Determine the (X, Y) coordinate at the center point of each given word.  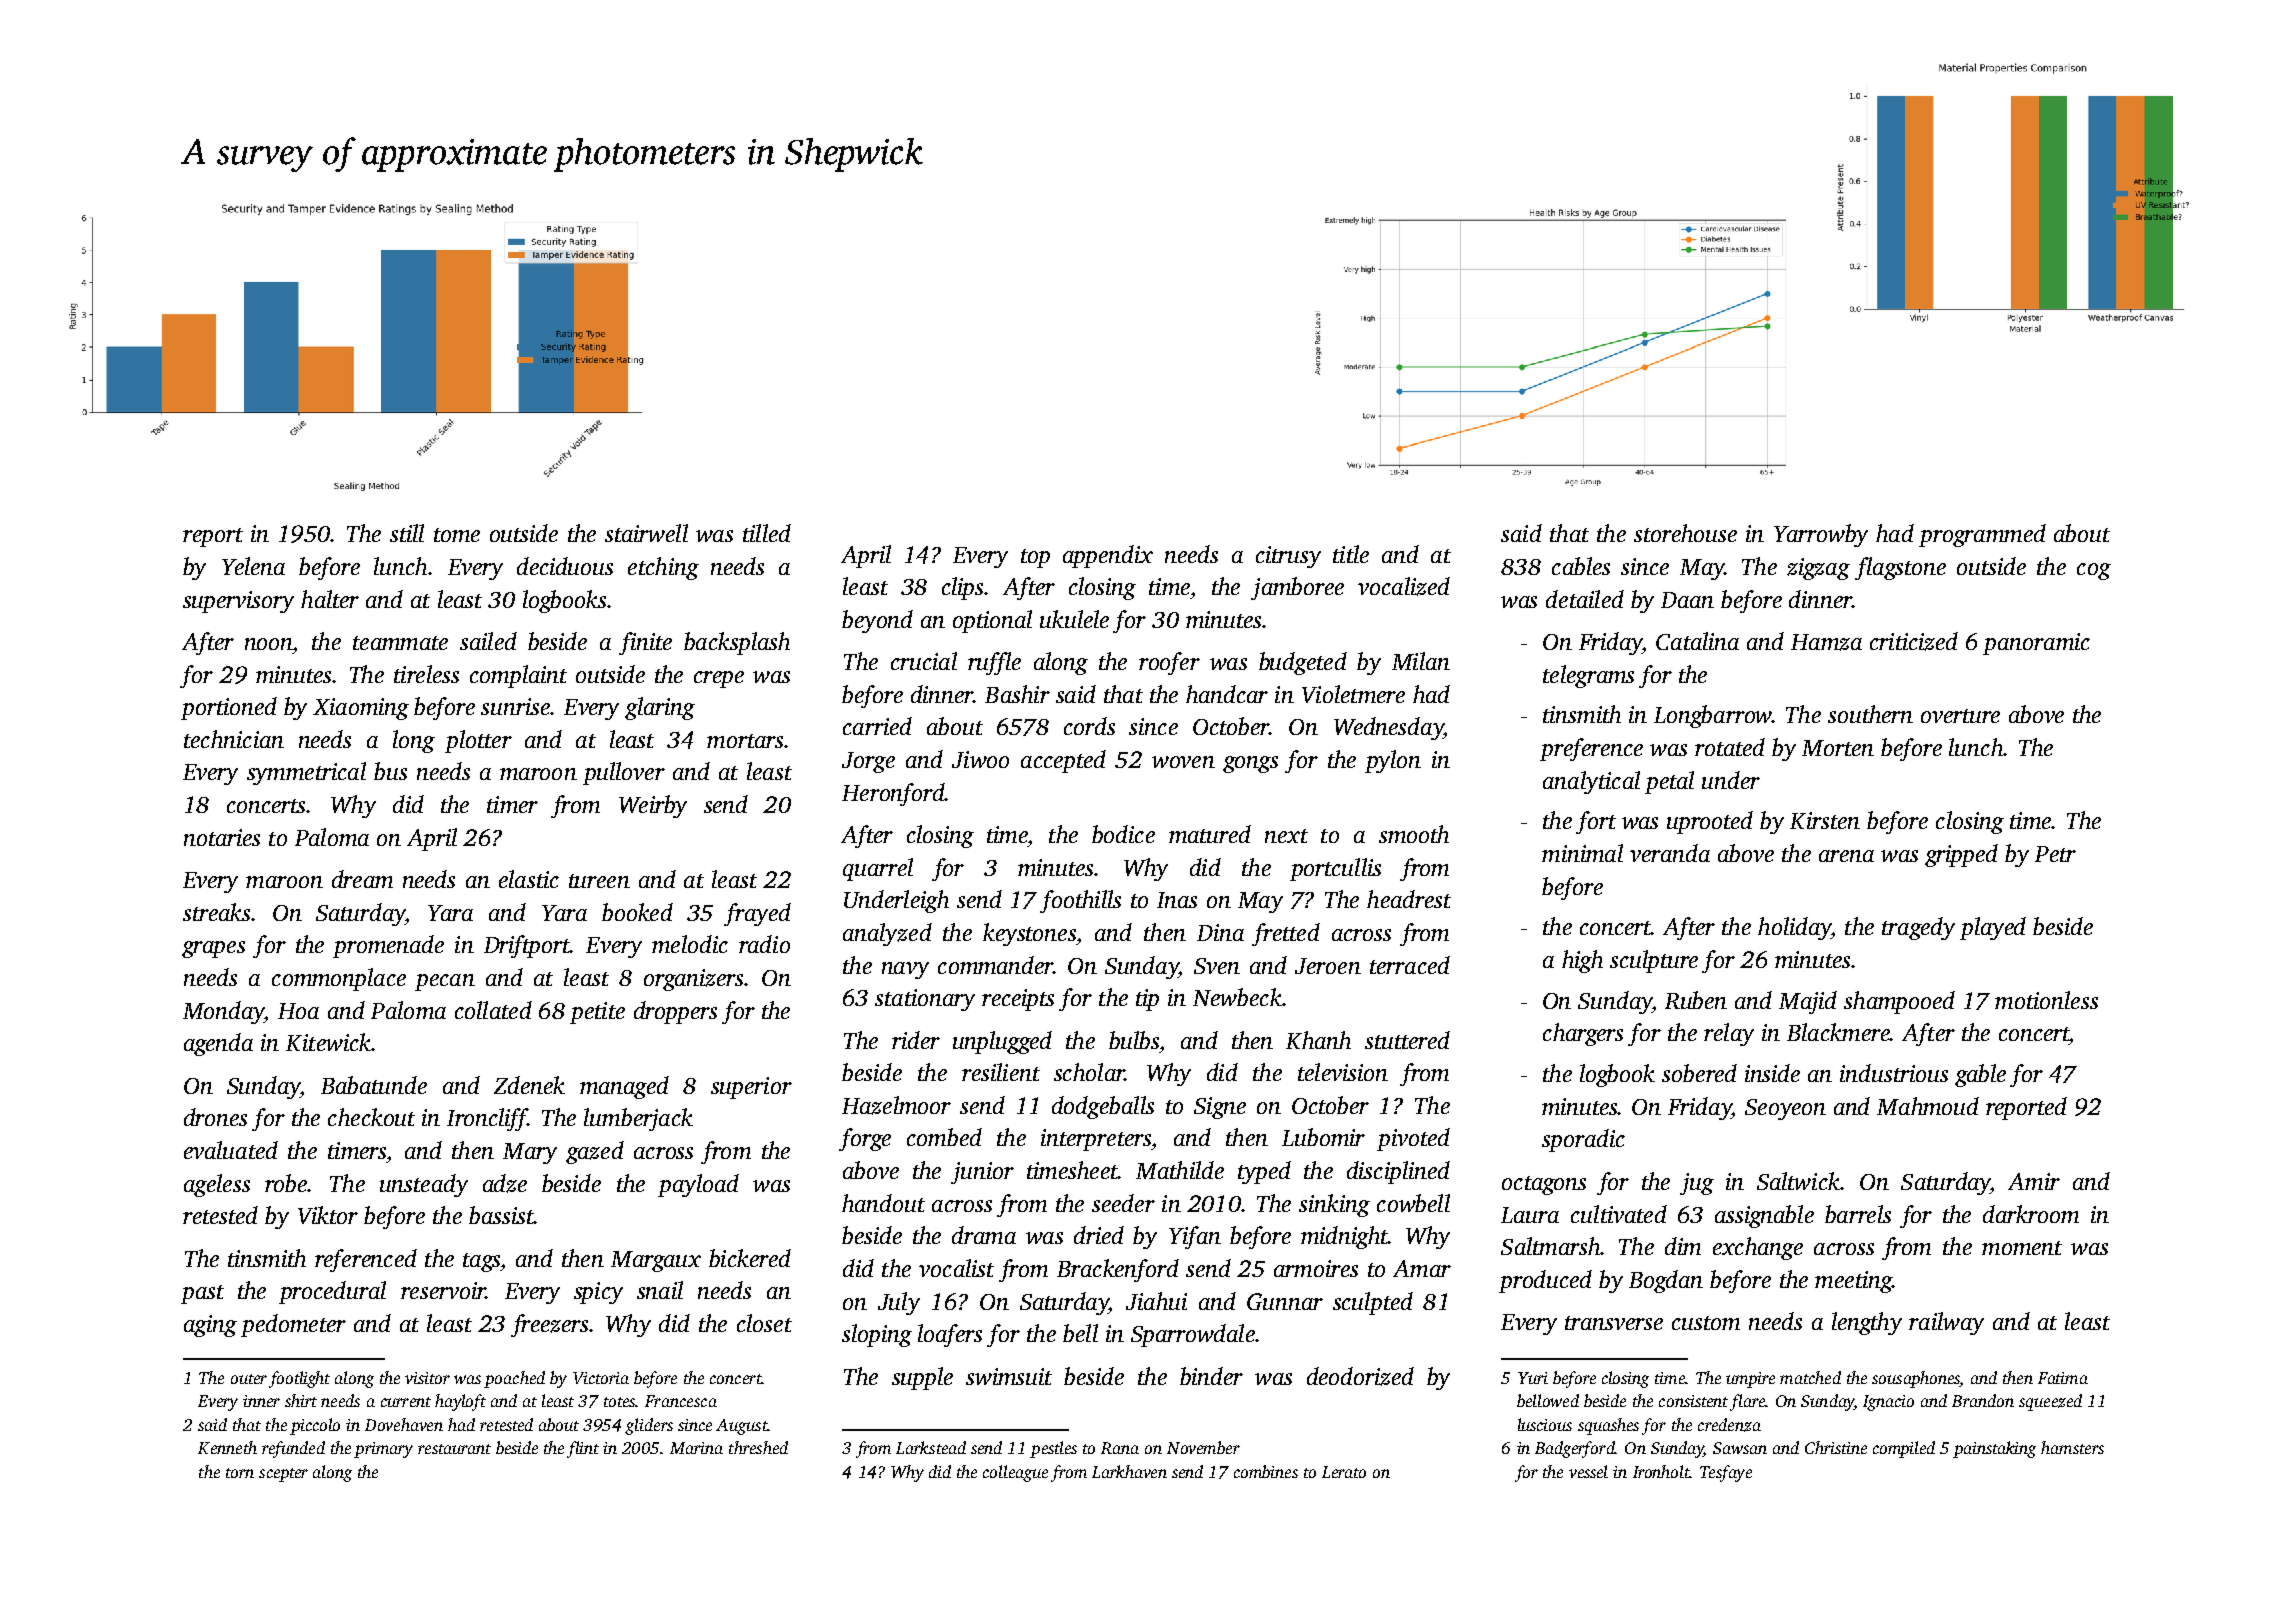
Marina (696, 1448)
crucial (924, 661)
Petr (2055, 854)
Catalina (1697, 641)
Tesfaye (1726, 1473)
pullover (624, 773)
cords (1089, 726)
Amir (2034, 1181)
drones (215, 1117)
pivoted (1413, 1139)
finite (645, 643)
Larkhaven (1129, 1471)
